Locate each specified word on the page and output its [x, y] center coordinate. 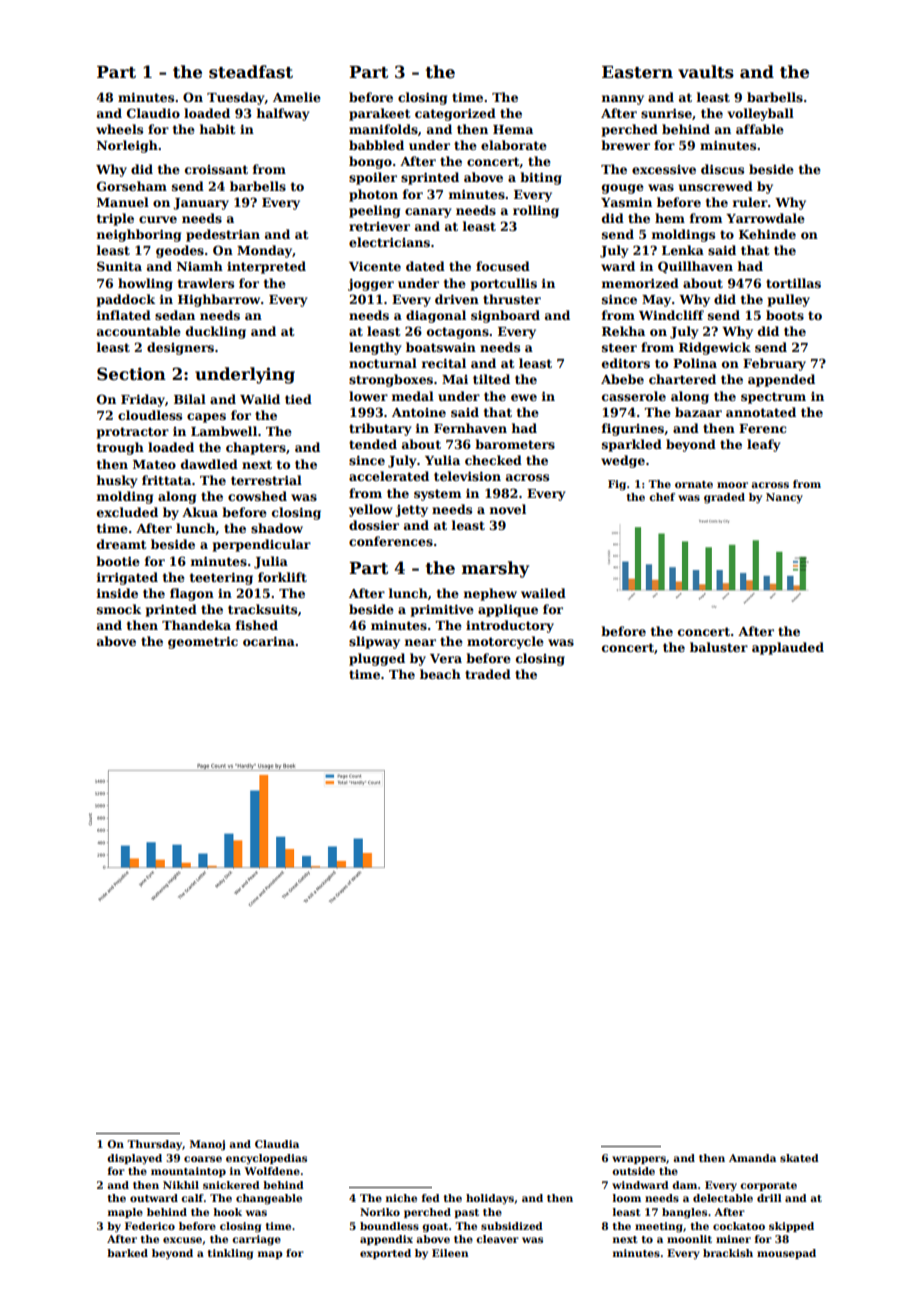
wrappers [639, 1160]
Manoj [207, 1145]
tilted [491, 379]
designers [180, 348]
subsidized [512, 1226]
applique [508, 610]
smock [119, 609]
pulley [789, 300]
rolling [536, 211]
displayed [134, 1159]
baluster [719, 647]
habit [218, 129]
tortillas [793, 283]
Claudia [277, 1144]
